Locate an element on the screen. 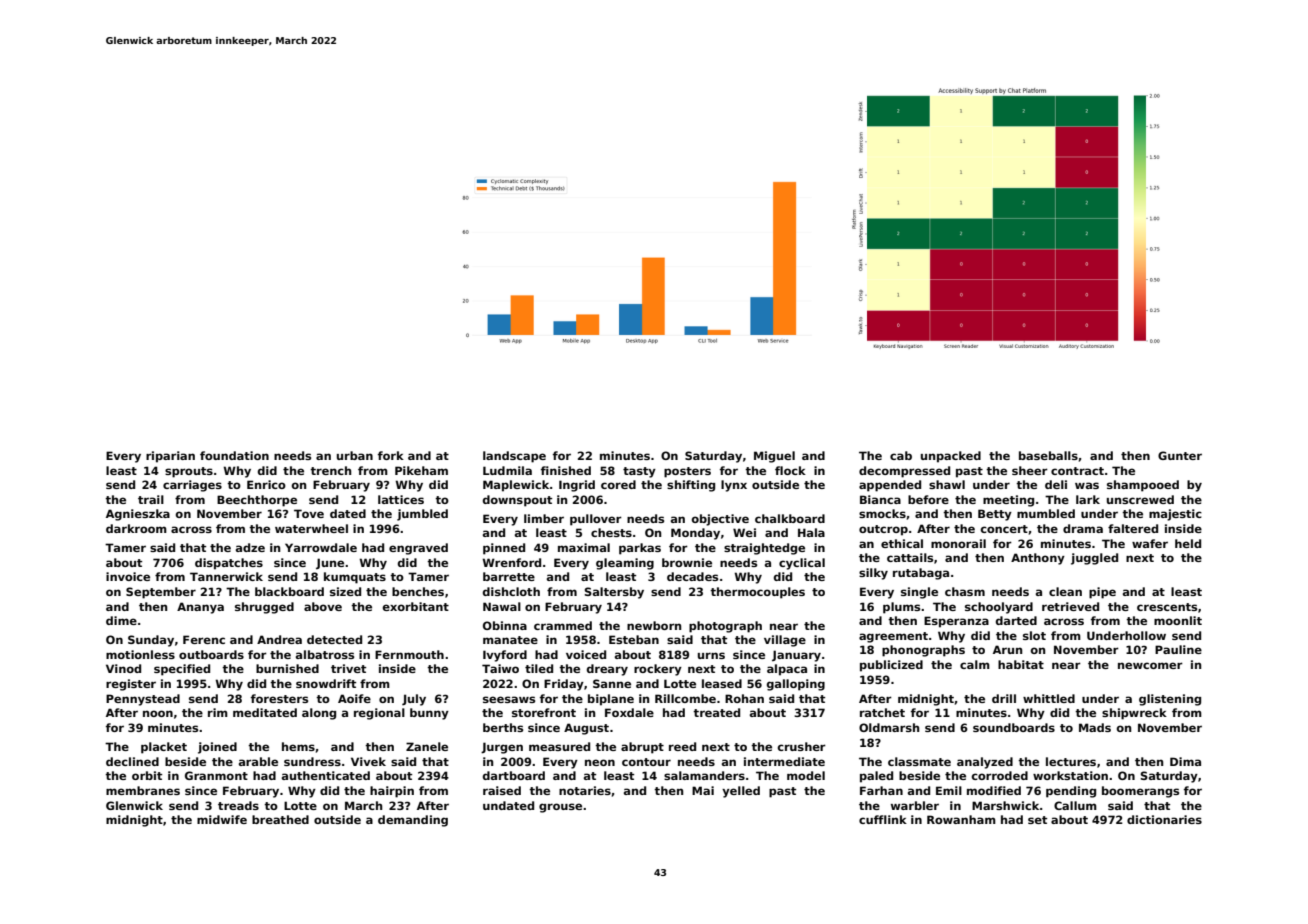  dreary is located at coordinates (607, 670).
